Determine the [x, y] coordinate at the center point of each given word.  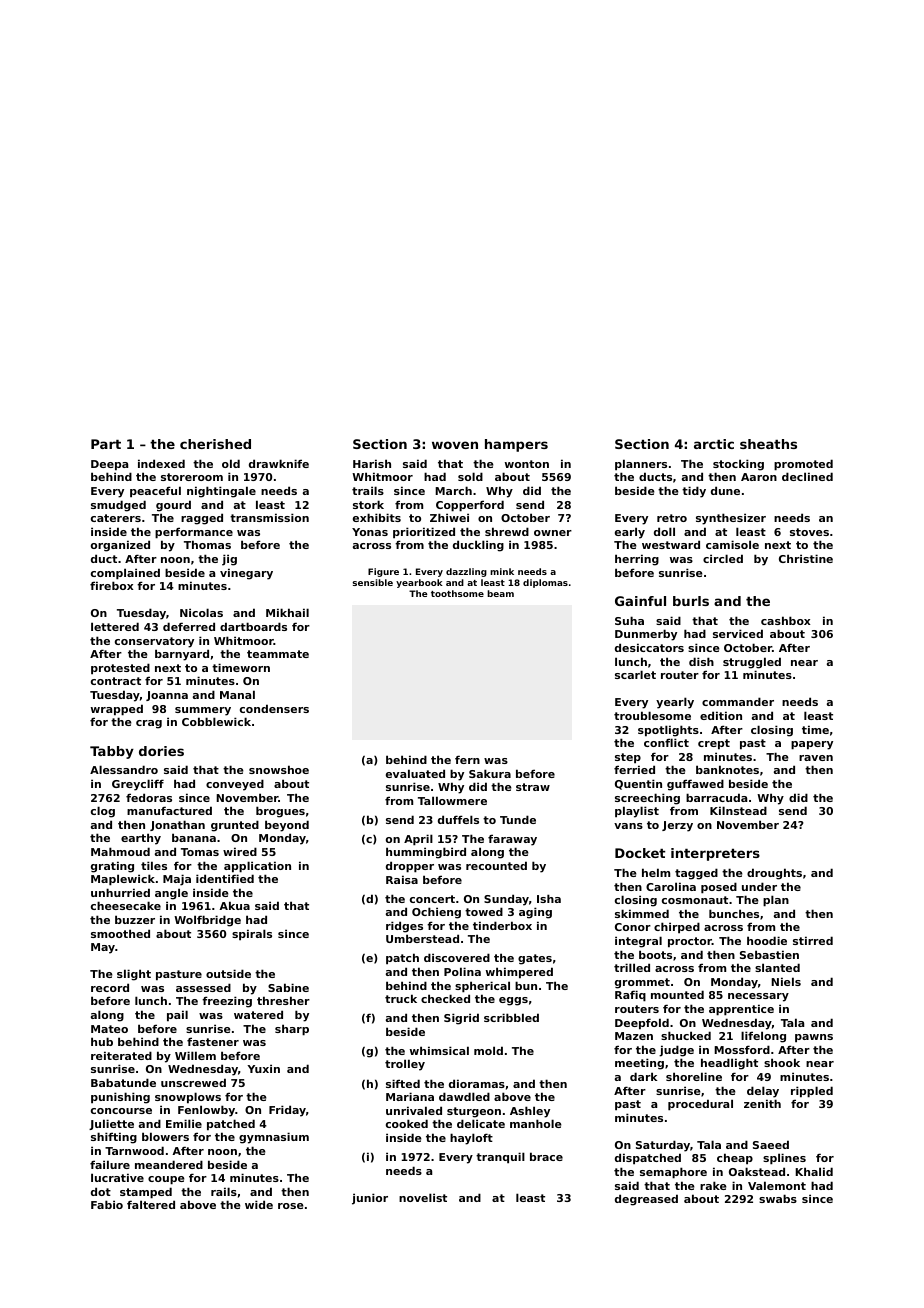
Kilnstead [738, 810]
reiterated [121, 1055]
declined [807, 476]
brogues [280, 812]
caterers [116, 518]
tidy [694, 492]
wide [259, 1204]
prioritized [424, 533]
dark [643, 1076]
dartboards [253, 626]
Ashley [530, 1112]
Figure [383, 572]
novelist [423, 1197]
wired [240, 851]
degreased [646, 1200]
